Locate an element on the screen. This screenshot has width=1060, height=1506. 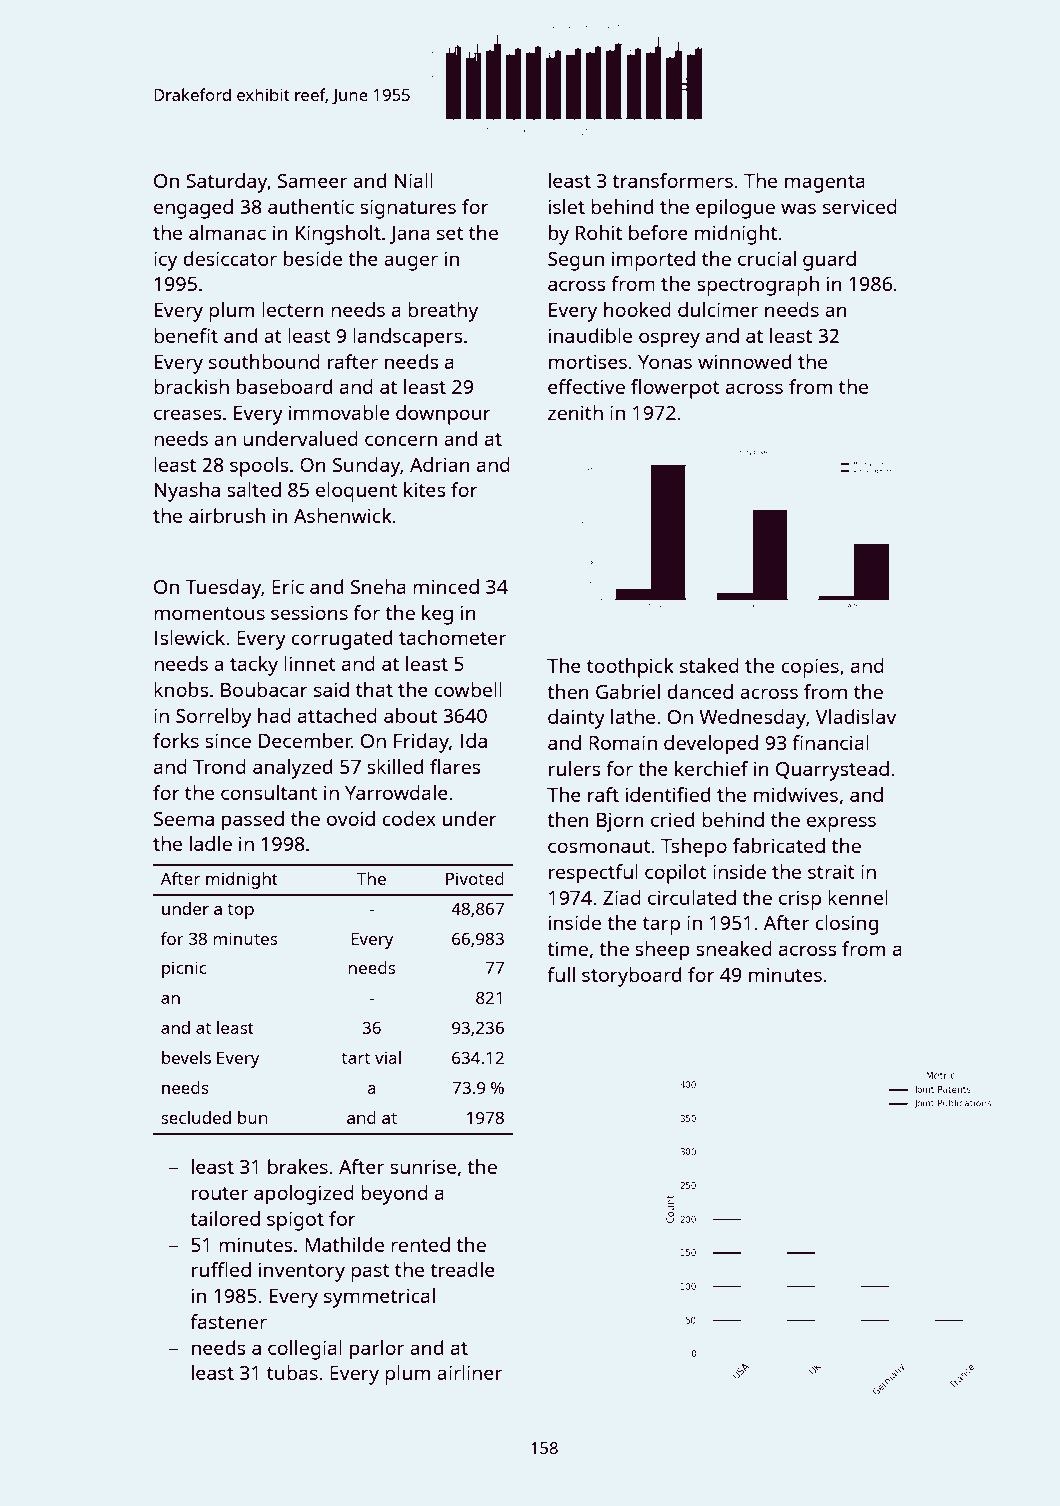
ruffled is located at coordinates (221, 1269).
